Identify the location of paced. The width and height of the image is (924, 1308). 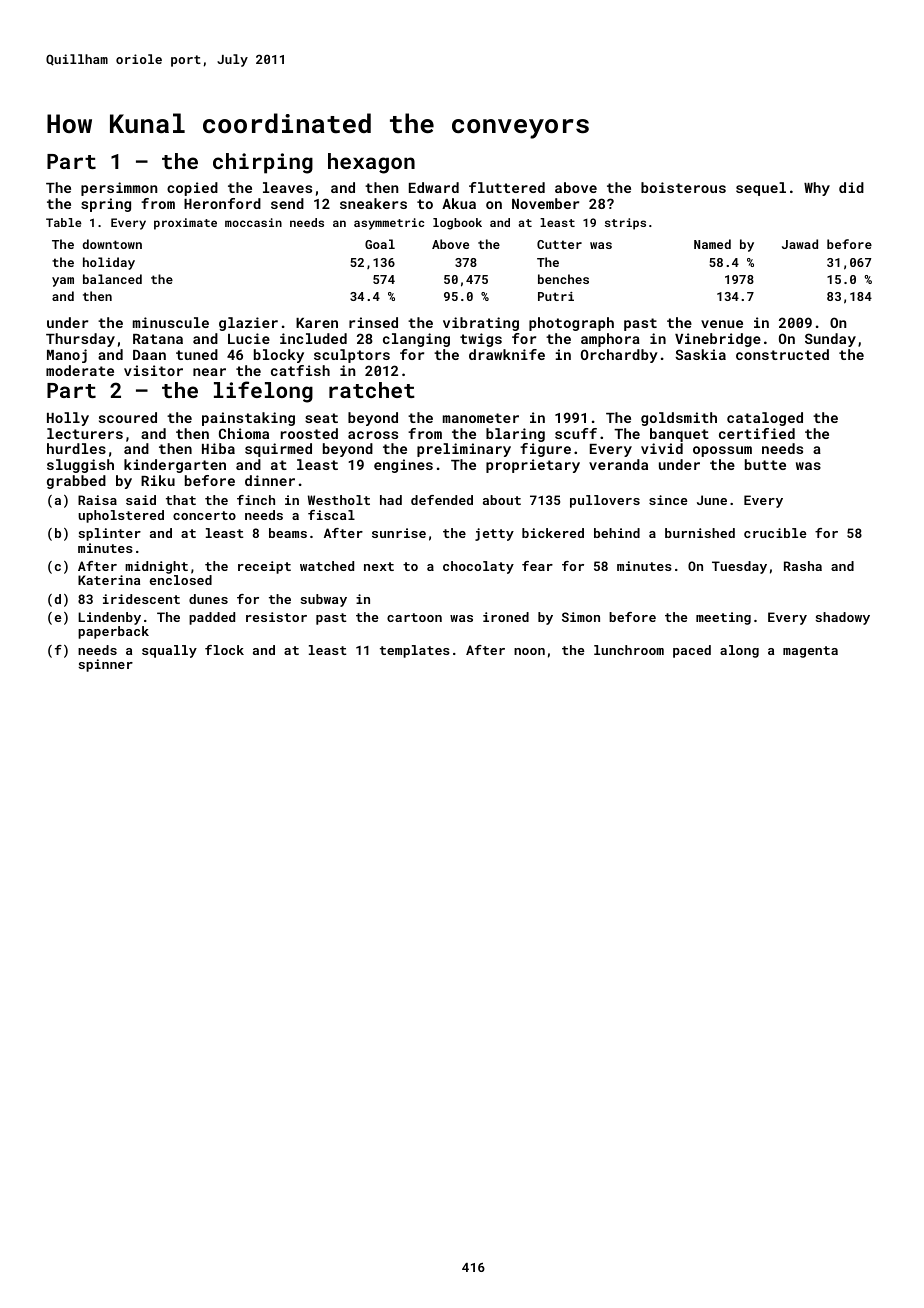
(692, 651).
